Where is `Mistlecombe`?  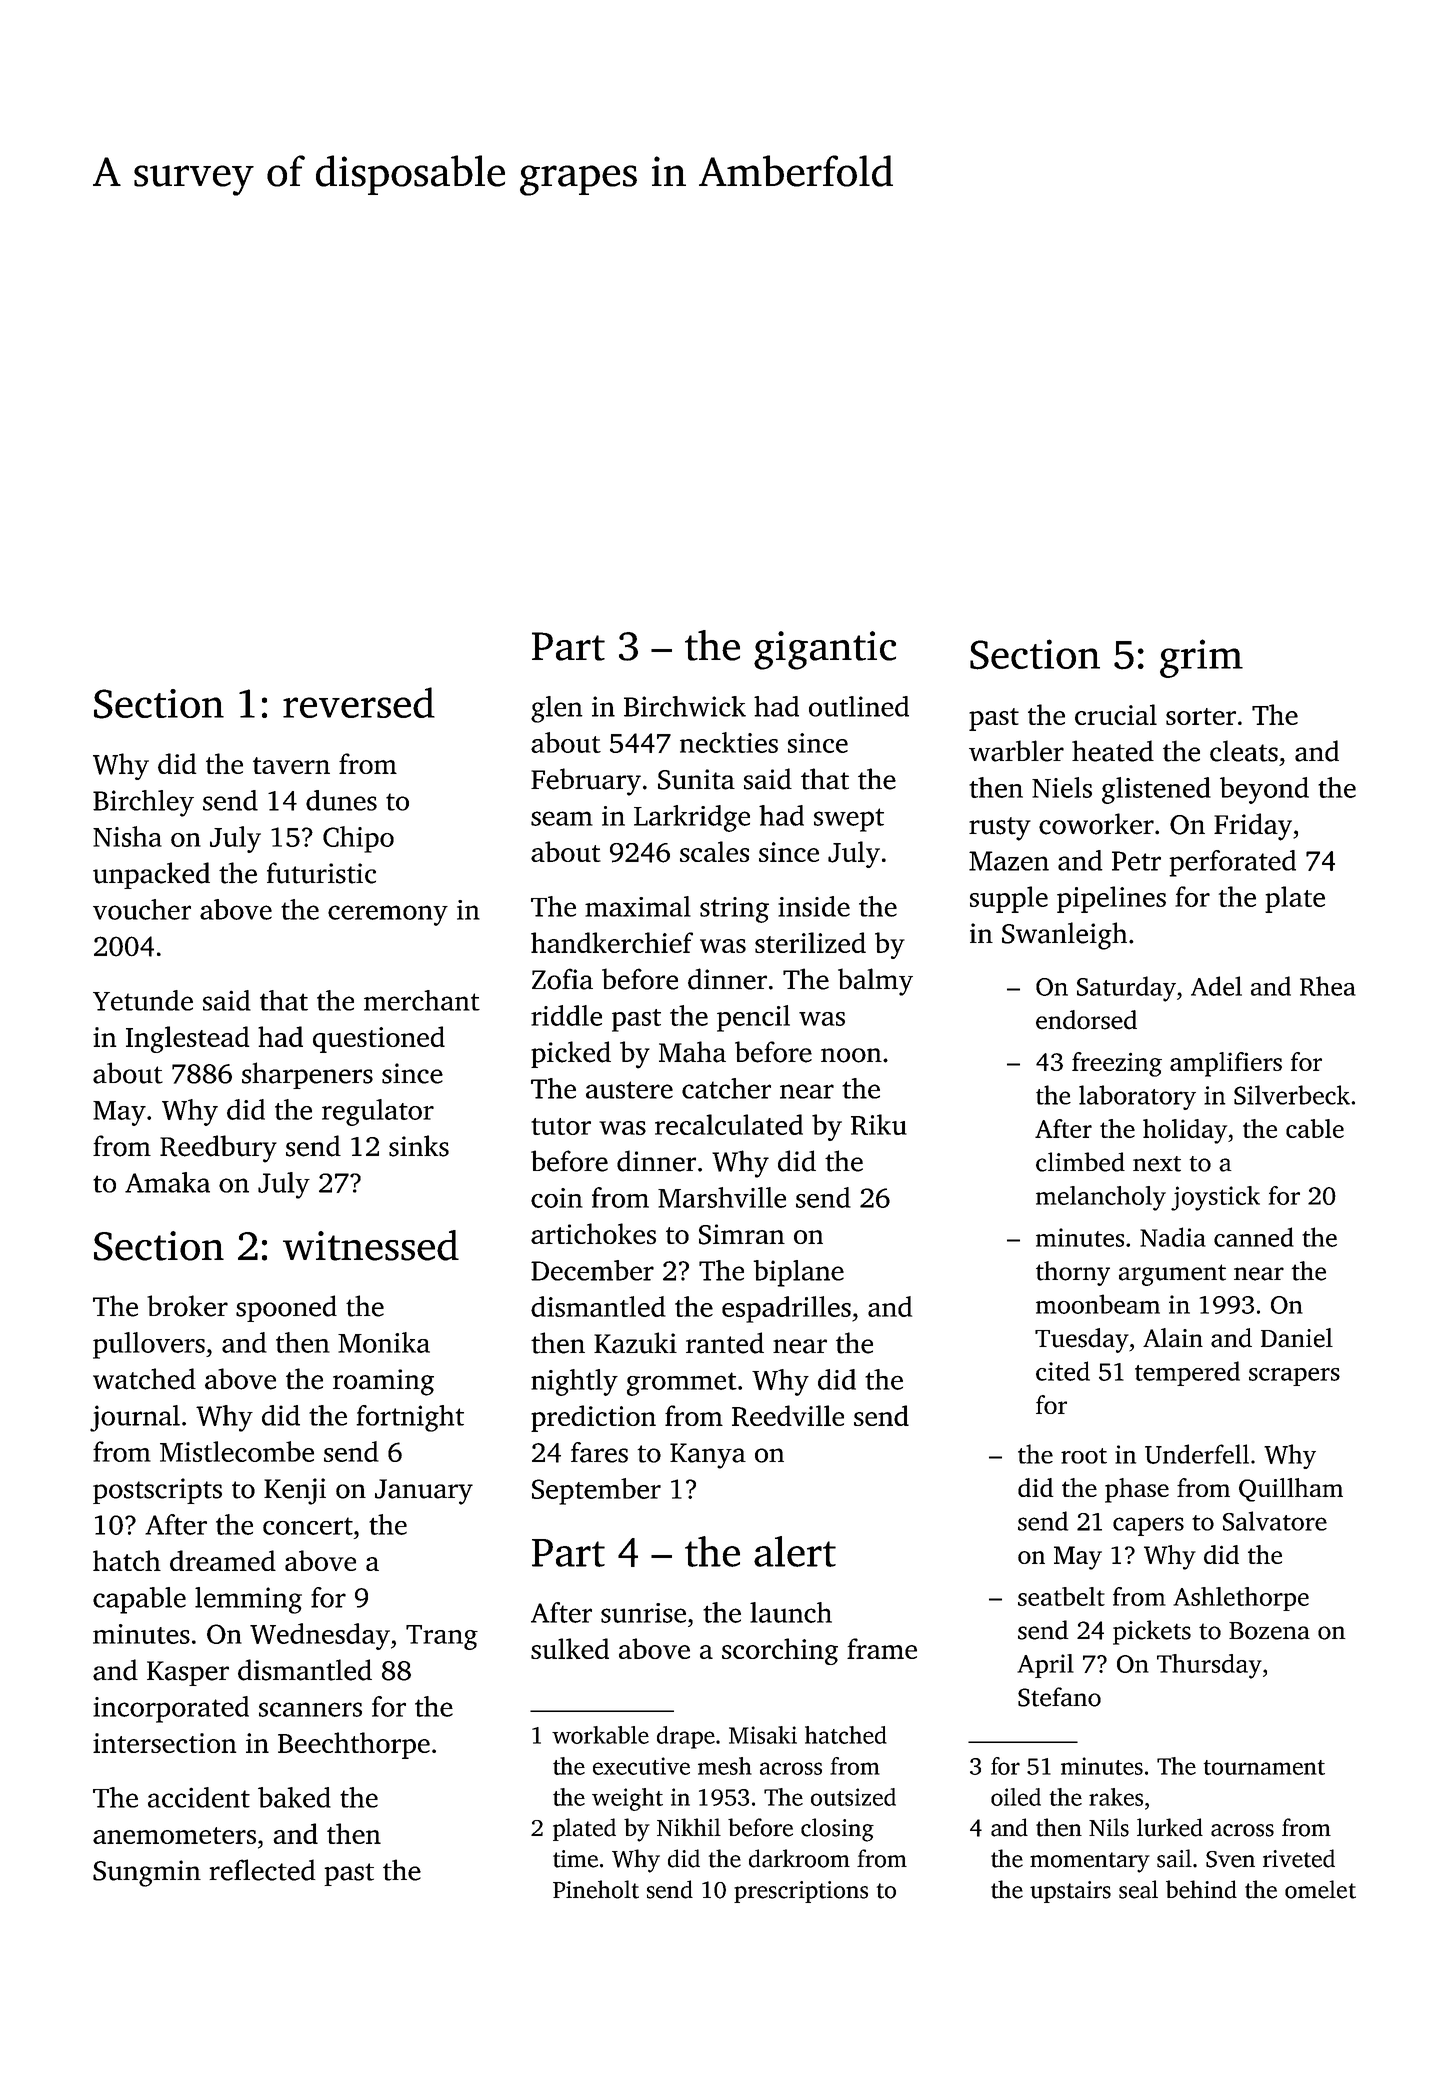 Mistlecombe is located at coordinates (237, 1451).
